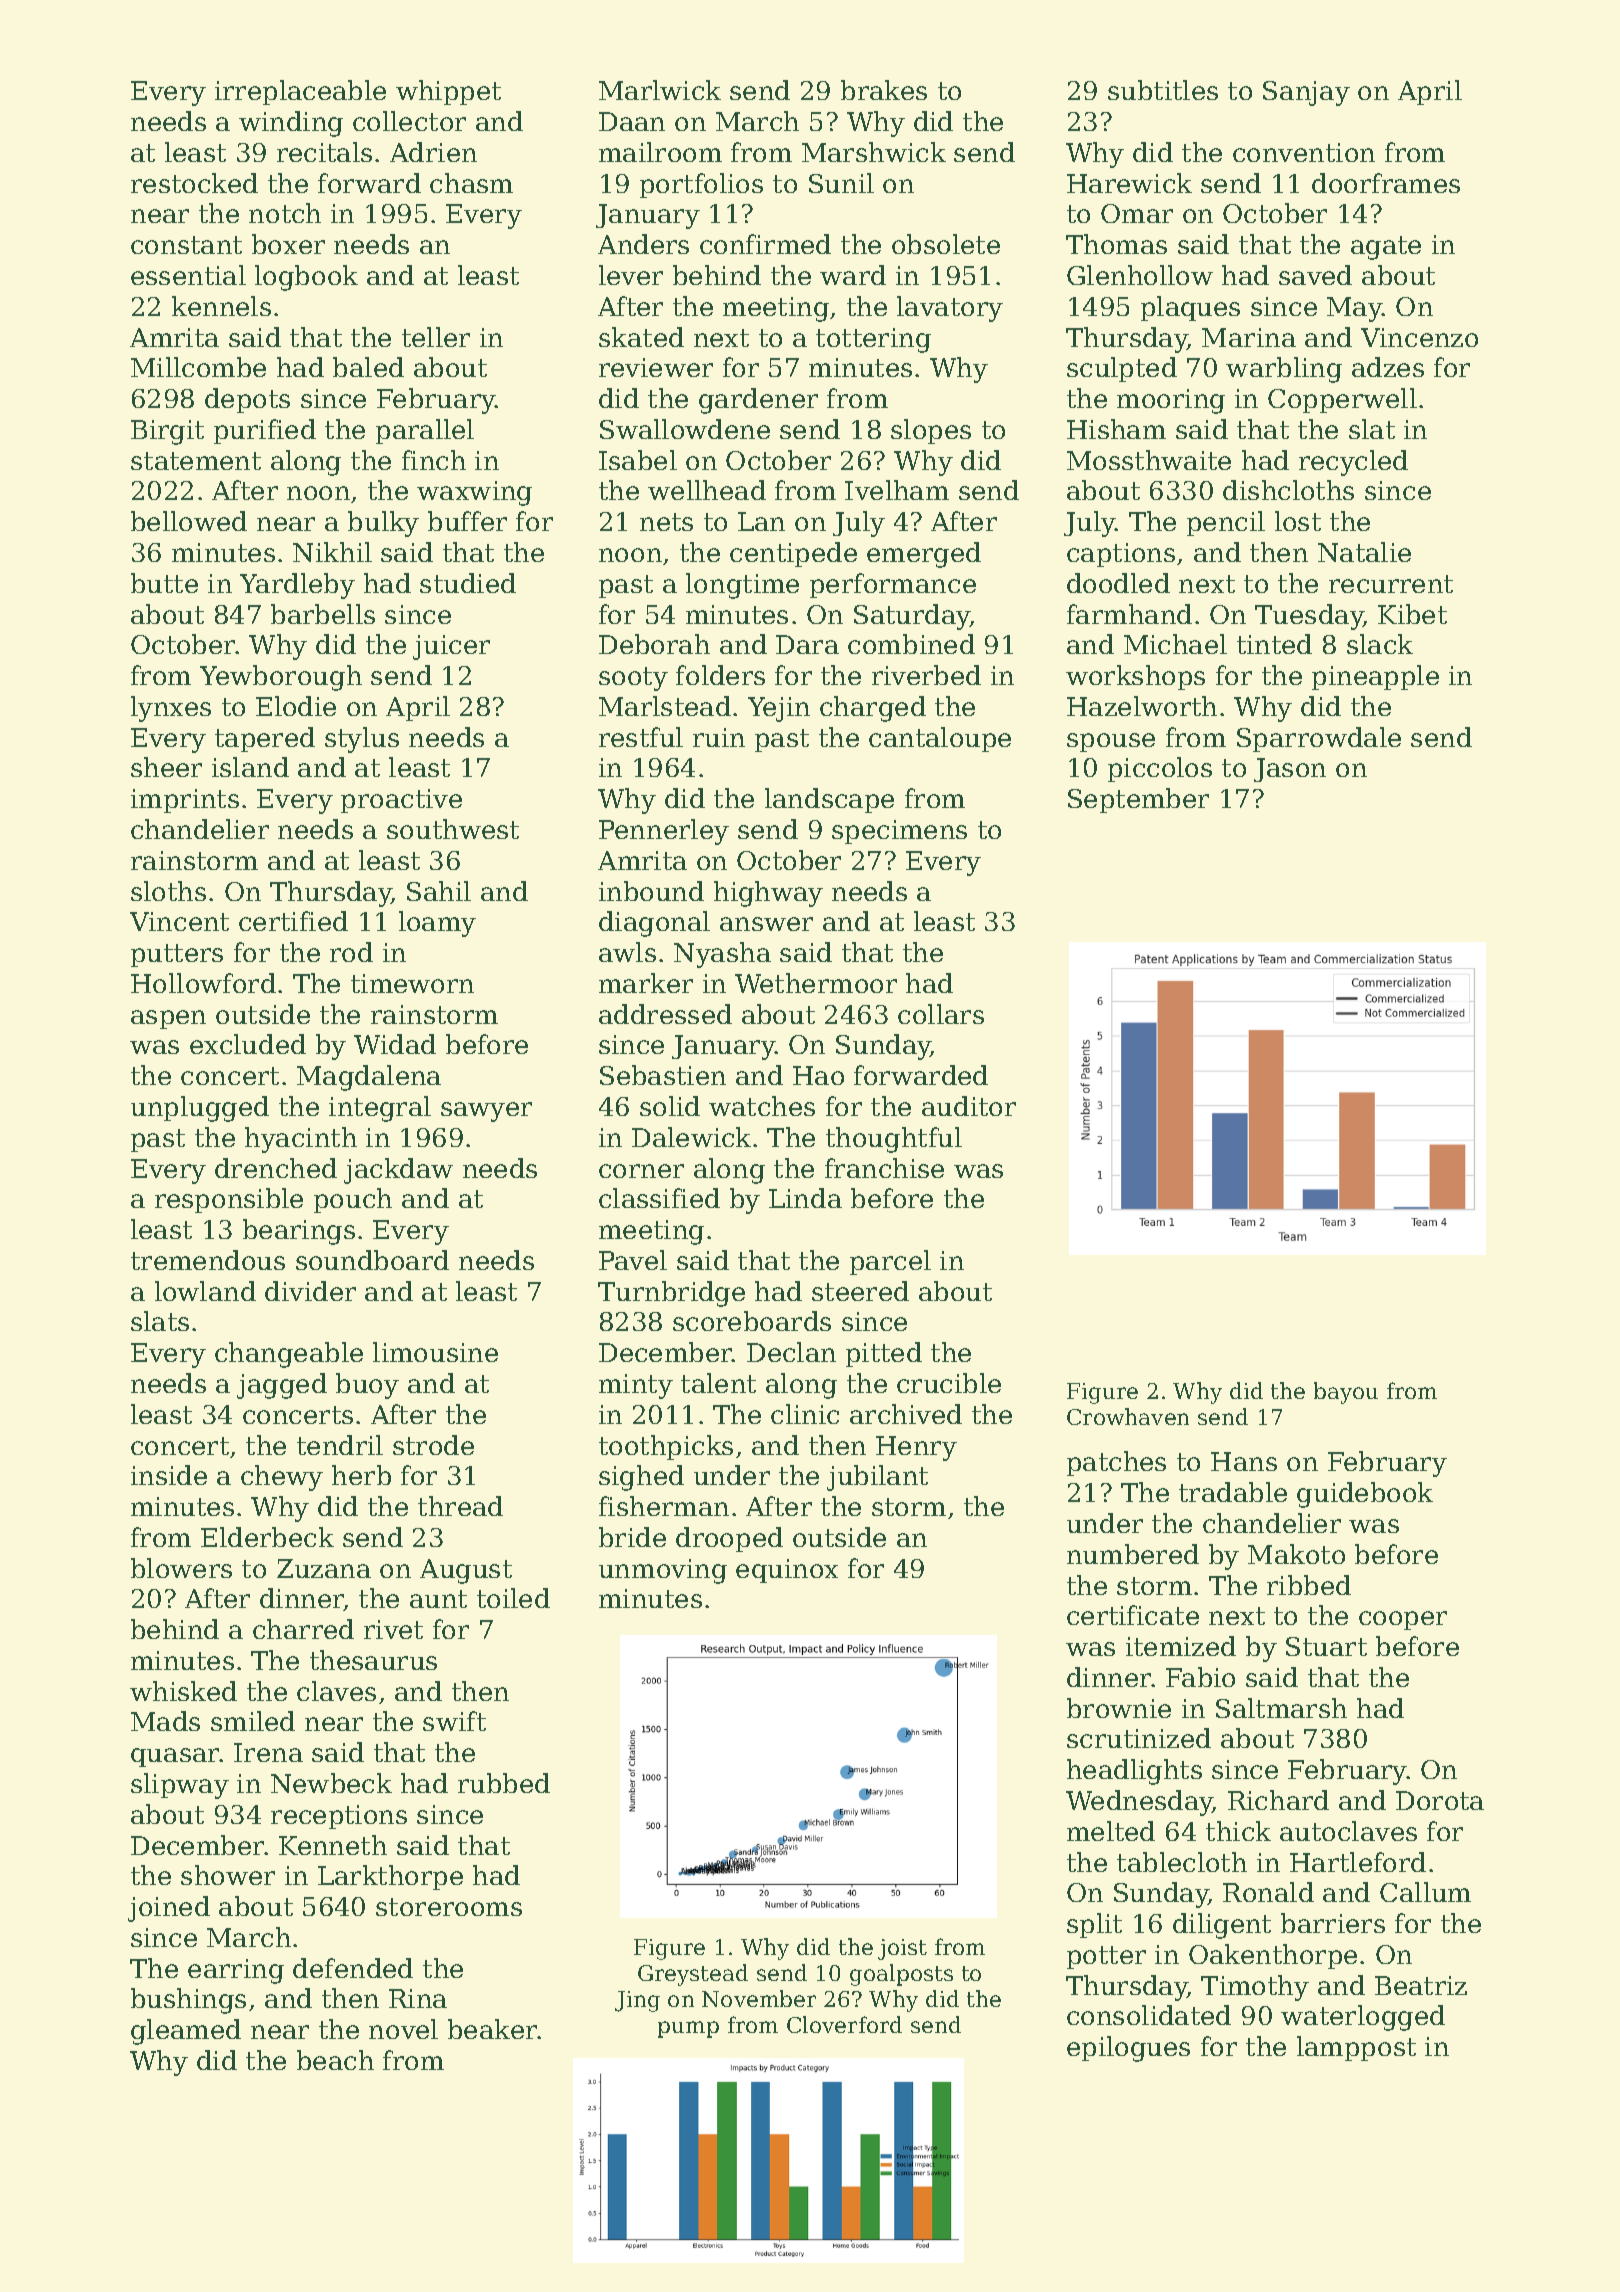  Describe the element at coordinates (333, 1845) in the document. I see `Kenneth` at that location.
